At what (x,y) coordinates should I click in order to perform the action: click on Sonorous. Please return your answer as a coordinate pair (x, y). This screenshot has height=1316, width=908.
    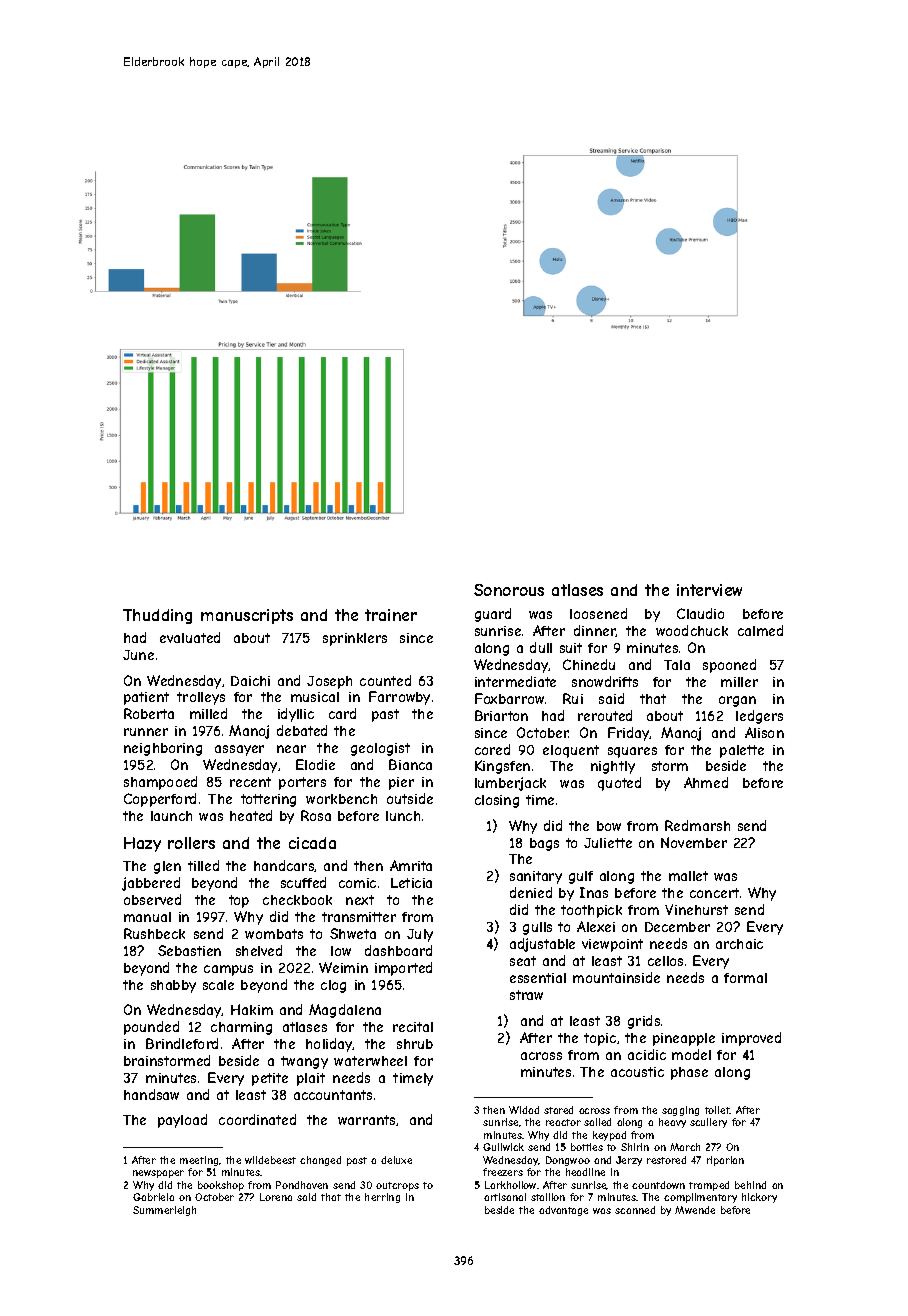
    Looking at the image, I should click on (509, 590).
